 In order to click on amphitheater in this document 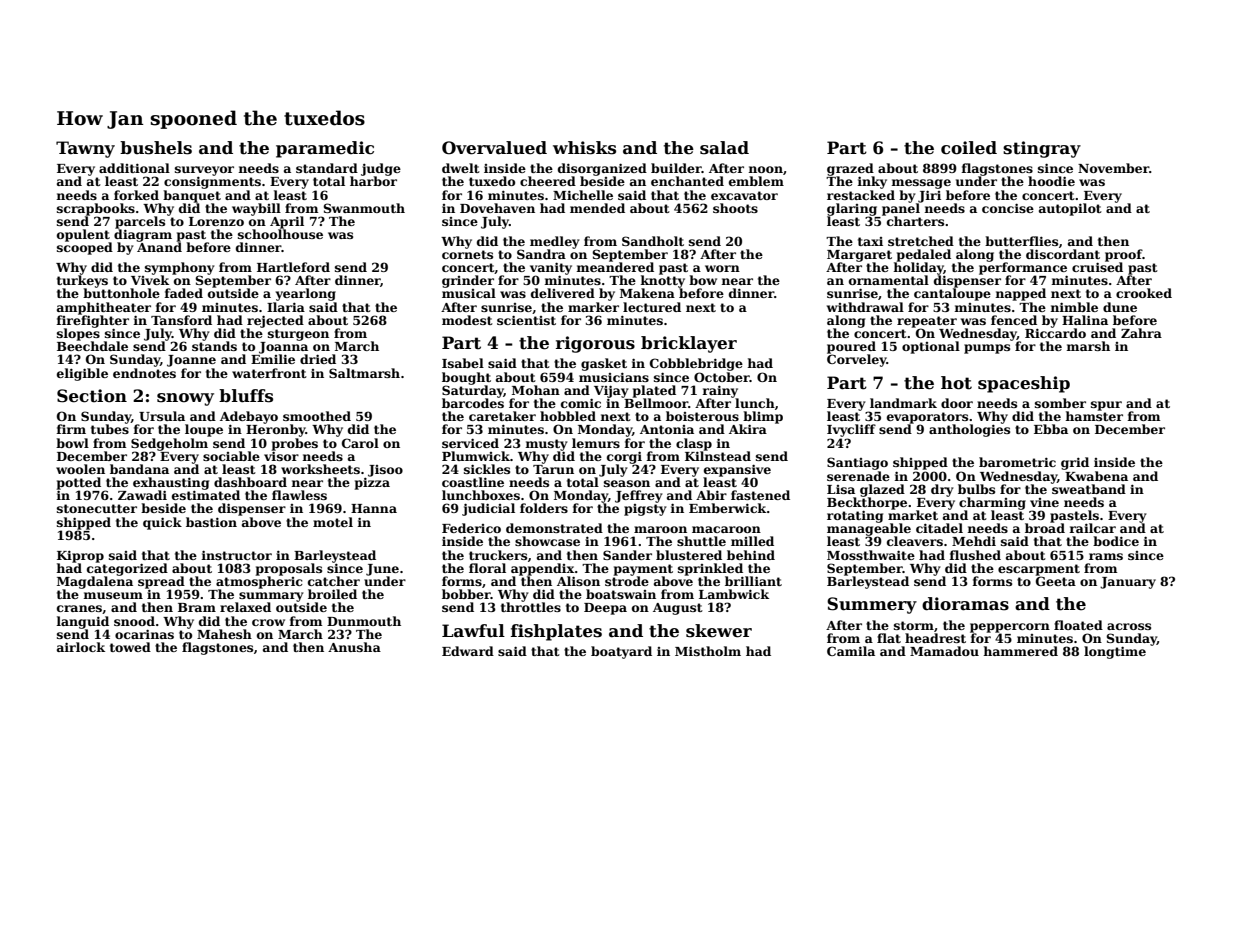, I will do `click(104, 308)`.
